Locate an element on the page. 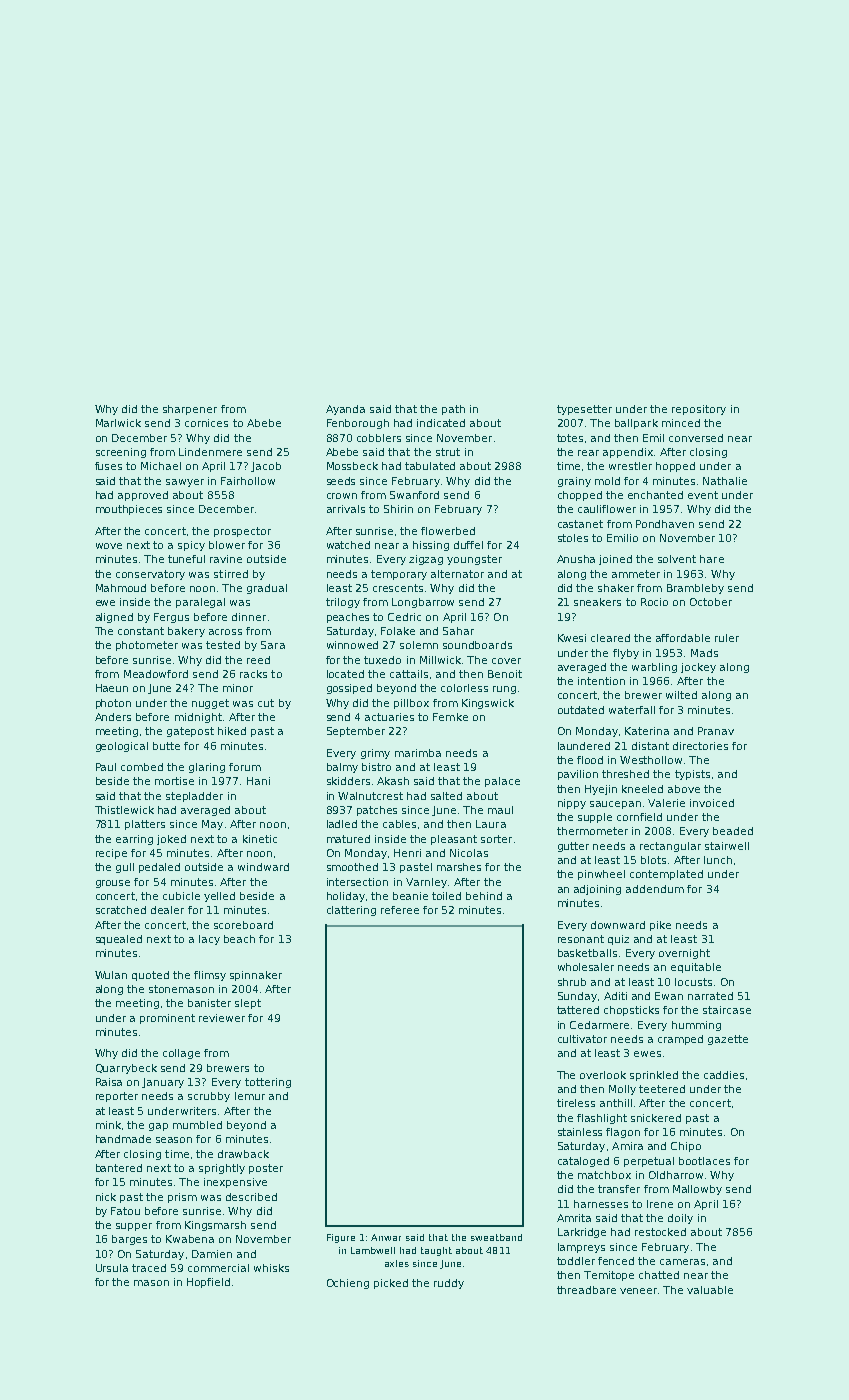 The height and width of the page is (1400, 849). wove is located at coordinates (109, 546).
